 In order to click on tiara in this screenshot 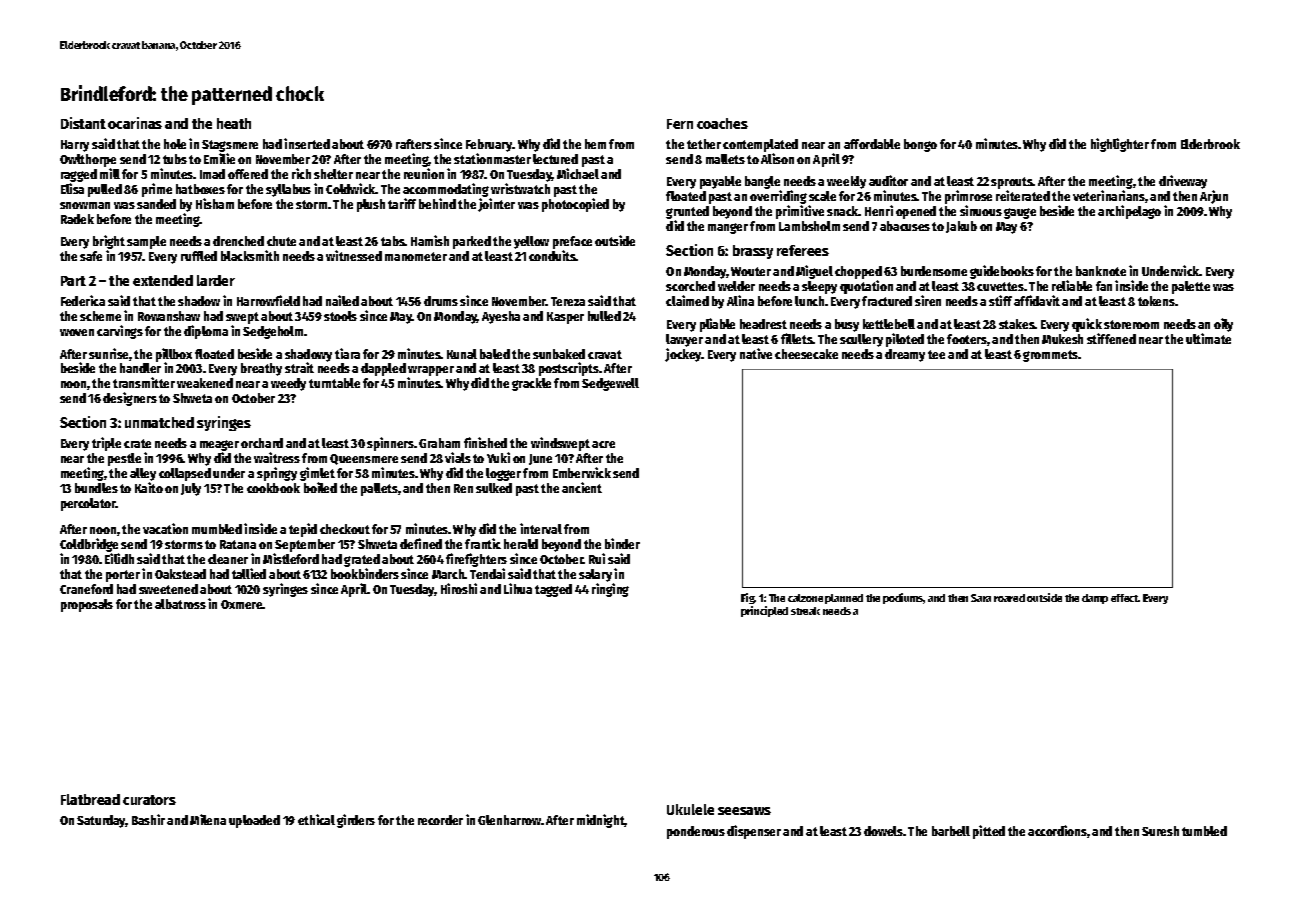, I will do `click(347, 353)`.
